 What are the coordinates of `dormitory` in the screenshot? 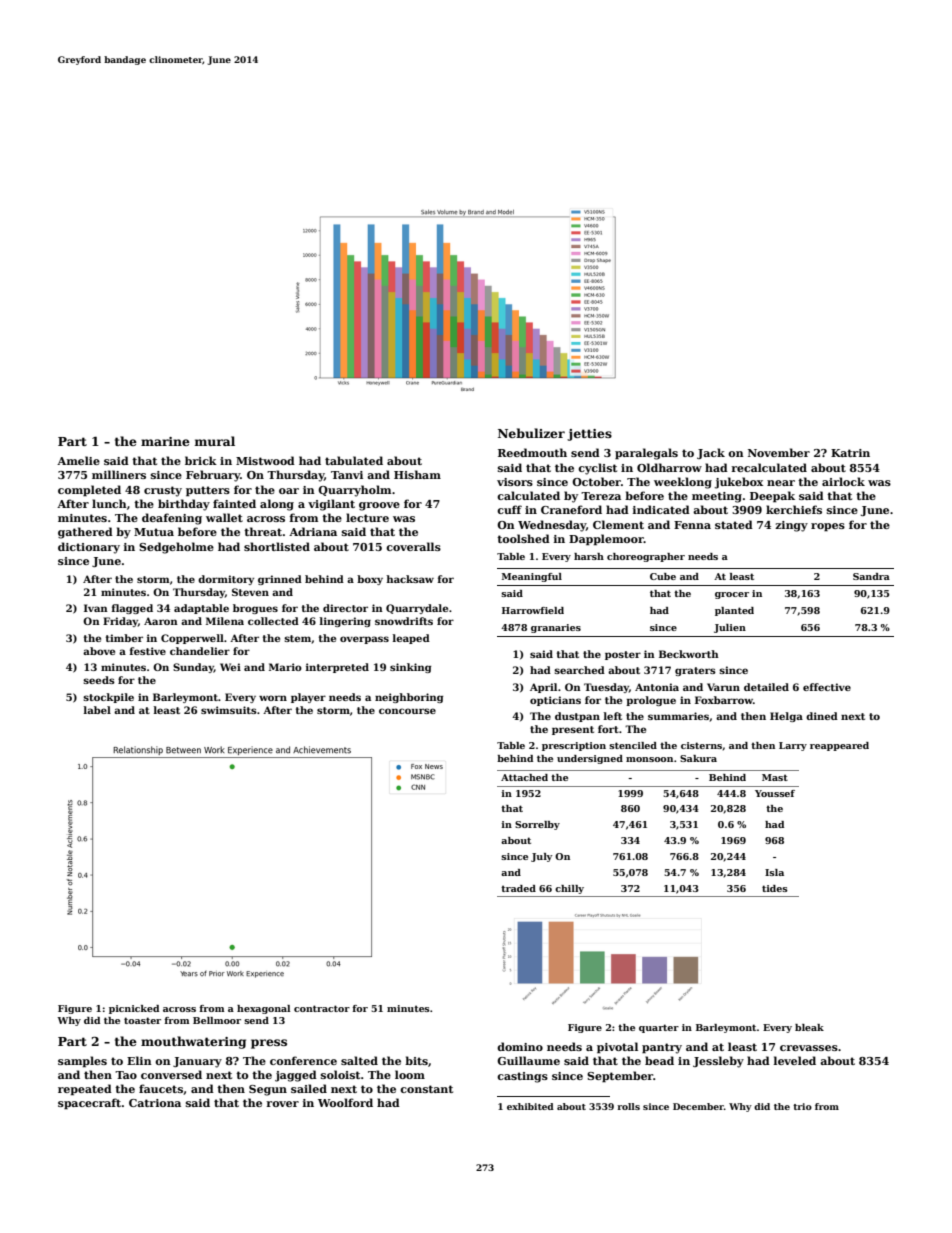 It's located at (226, 580).
